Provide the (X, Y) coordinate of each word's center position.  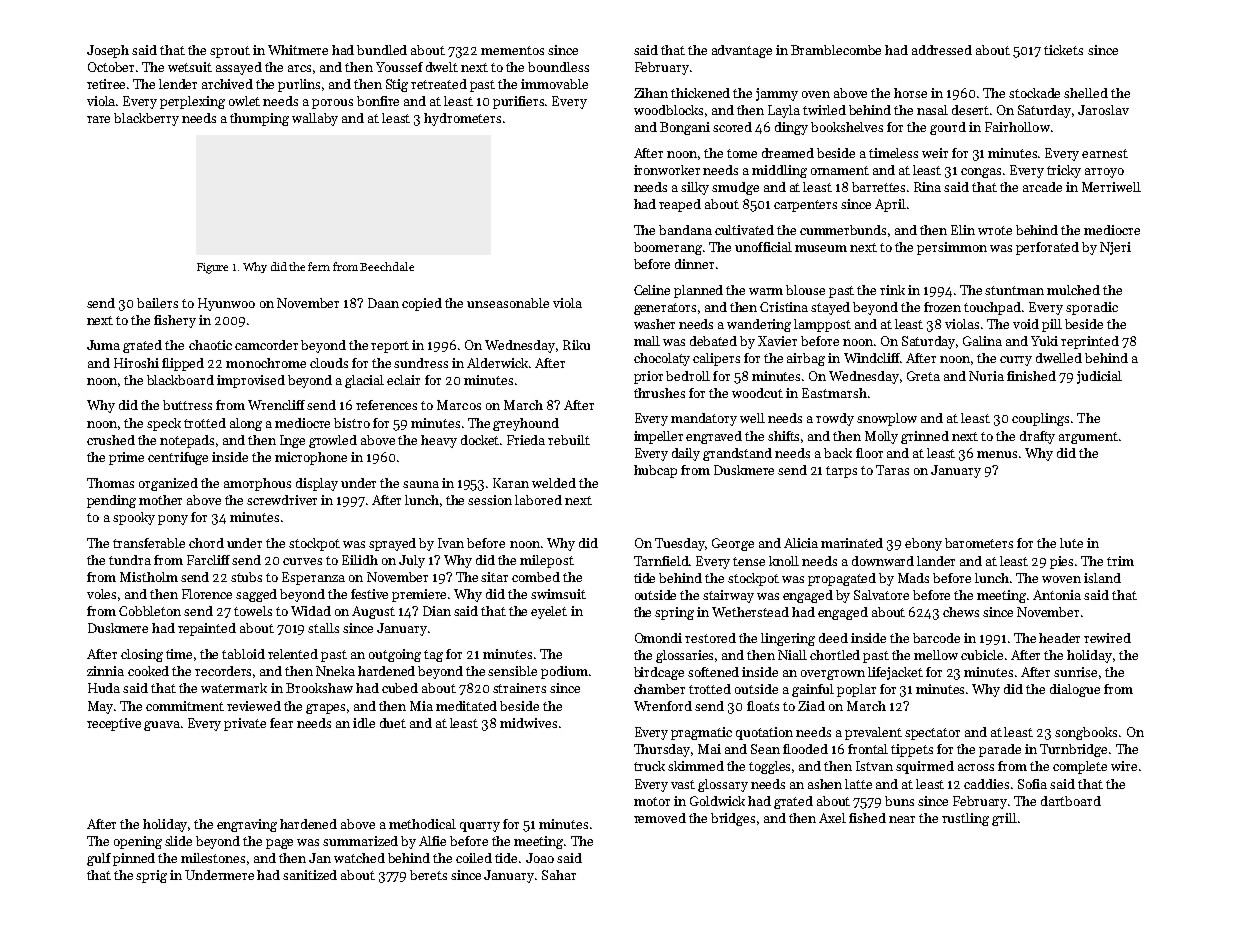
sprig (151, 876)
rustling (965, 819)
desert (970, 110)
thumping (259, 119)
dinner (694, 264)
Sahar (559, 875)
